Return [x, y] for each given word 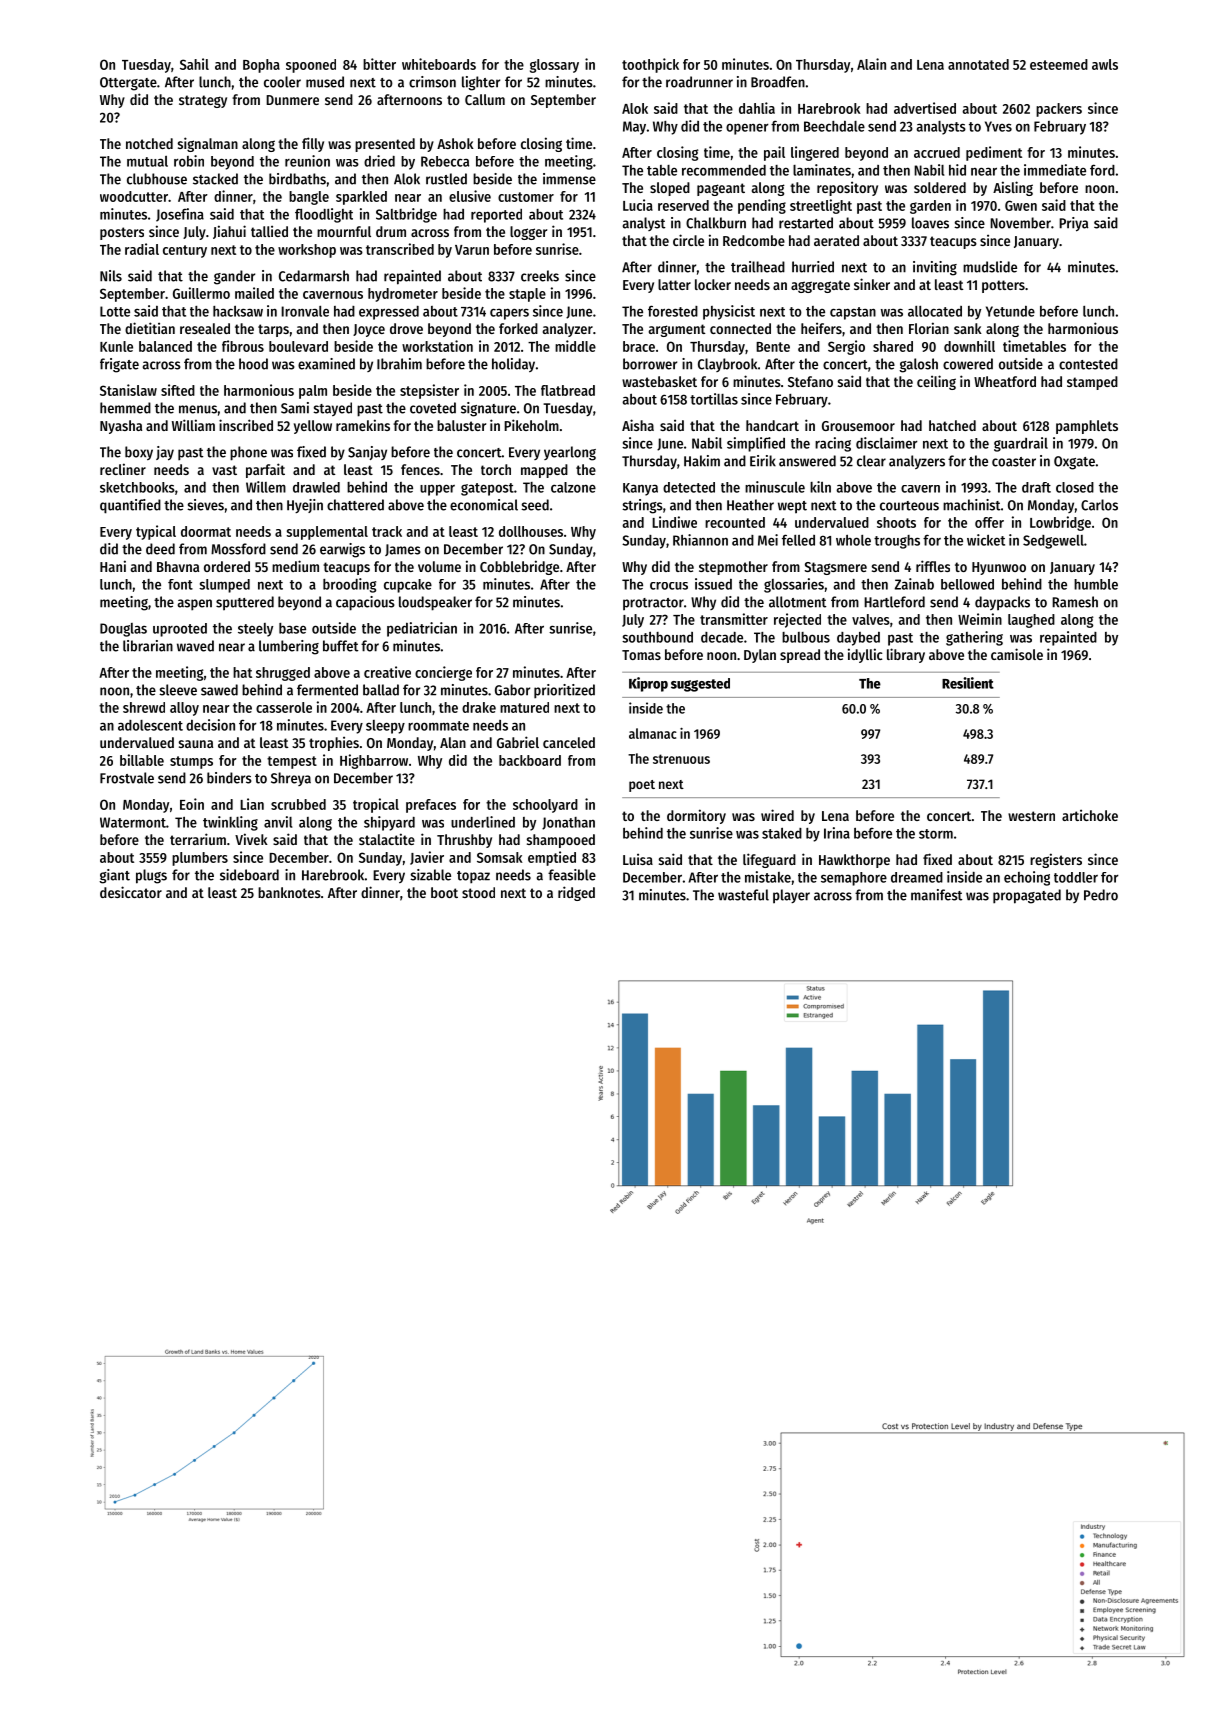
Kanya [640, 489]
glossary [554, 66]
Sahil [194, 64]
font [180, 584]
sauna [196, 744]
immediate [1055, 170]
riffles [933, 566]
